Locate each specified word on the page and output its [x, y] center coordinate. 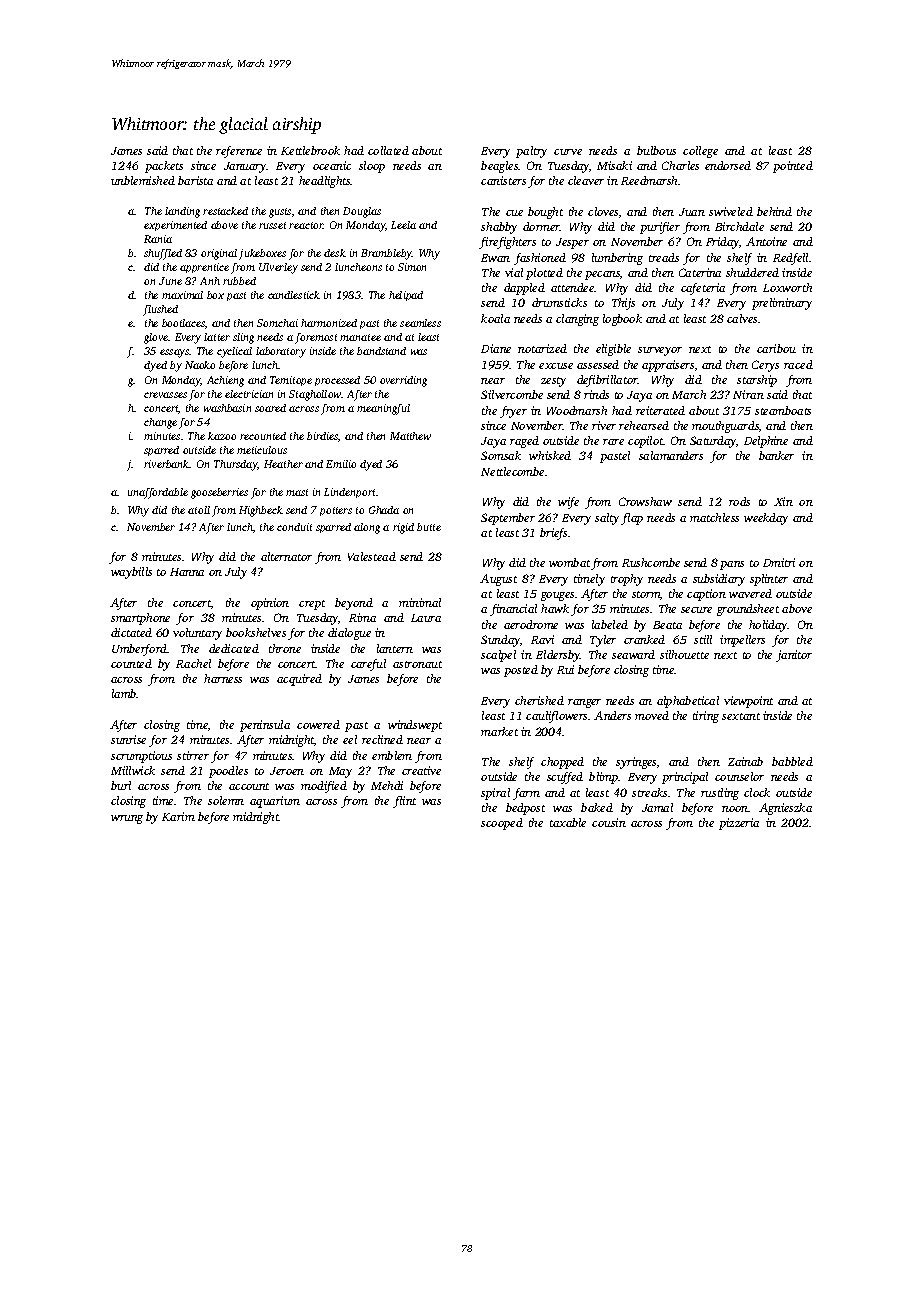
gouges [557, 596]
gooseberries [219, 493]
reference [239, 152]
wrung [127, 819]
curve [568, 152]
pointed [793, 167]
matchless [714, 517]
